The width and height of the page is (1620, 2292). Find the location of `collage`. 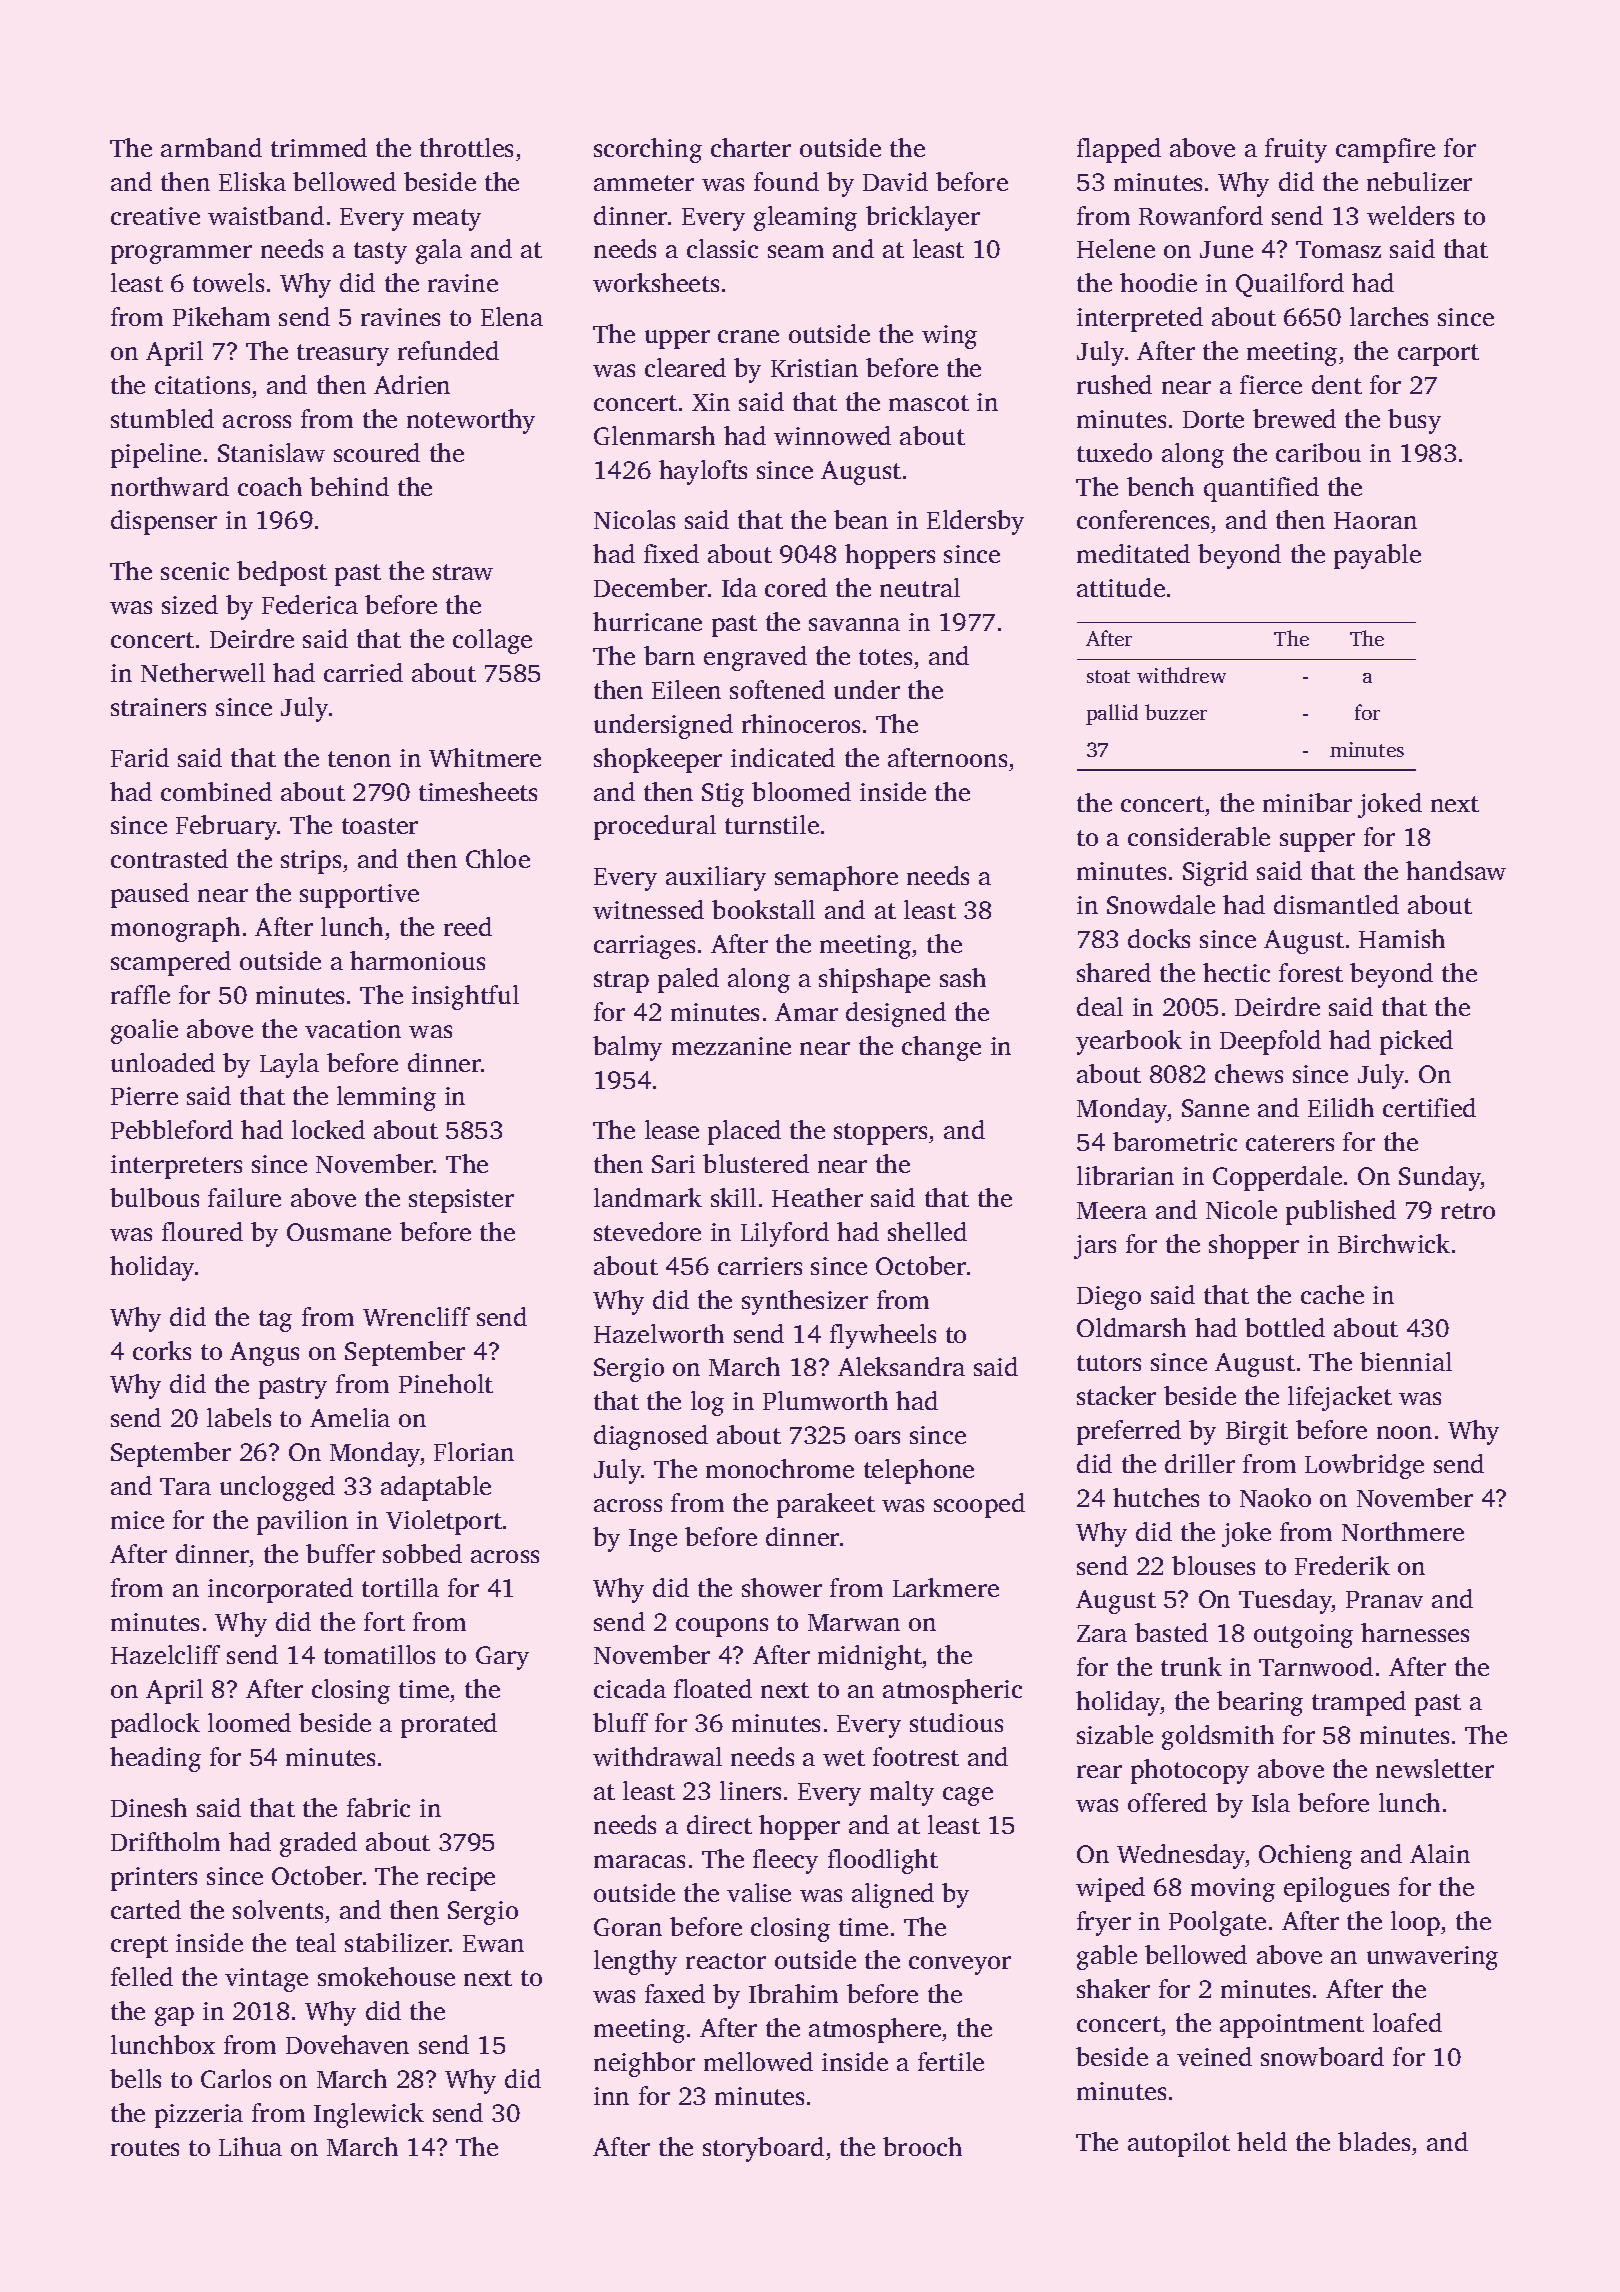

collage is located at coordinates (492, 641).
